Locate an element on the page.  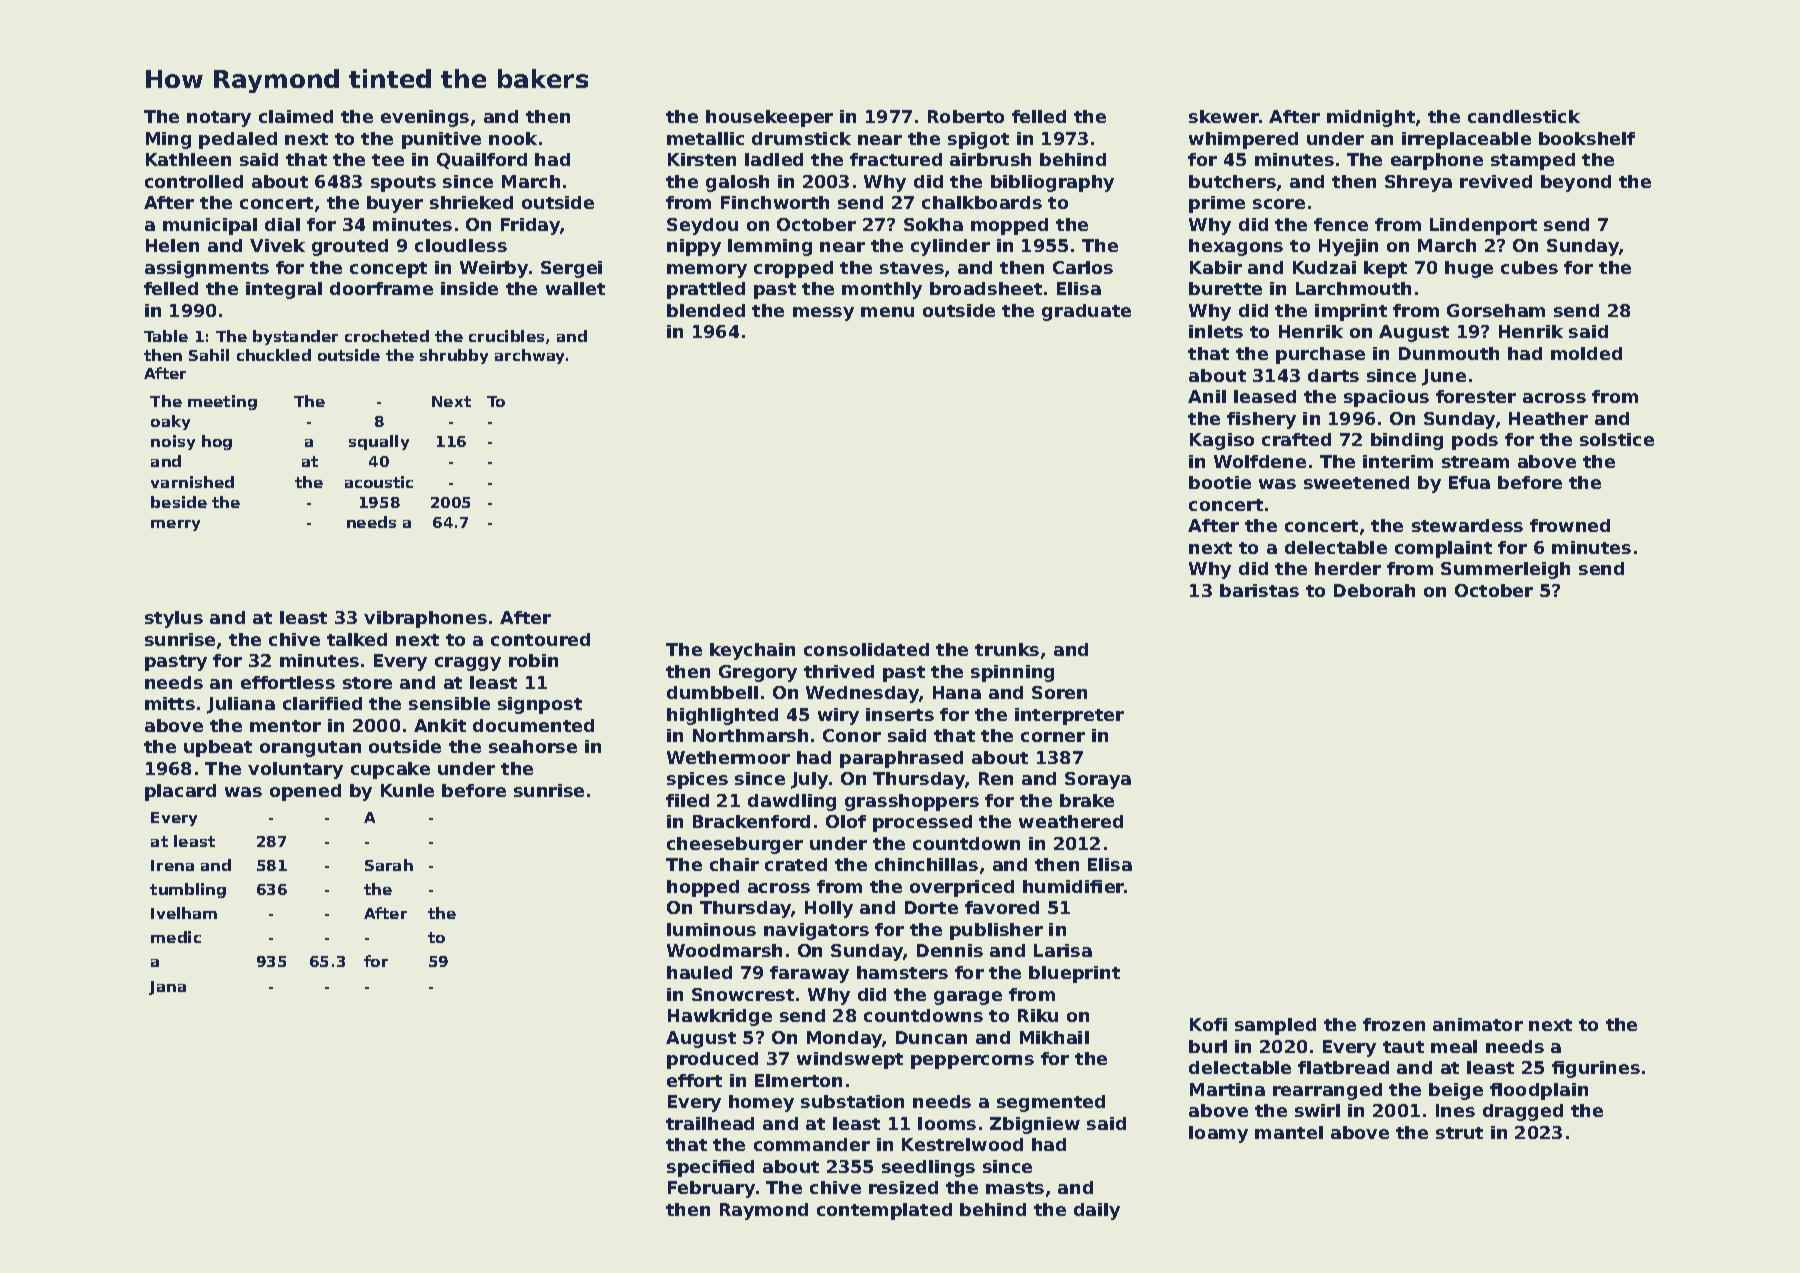
evenings is located at coordinates (425, 118).
